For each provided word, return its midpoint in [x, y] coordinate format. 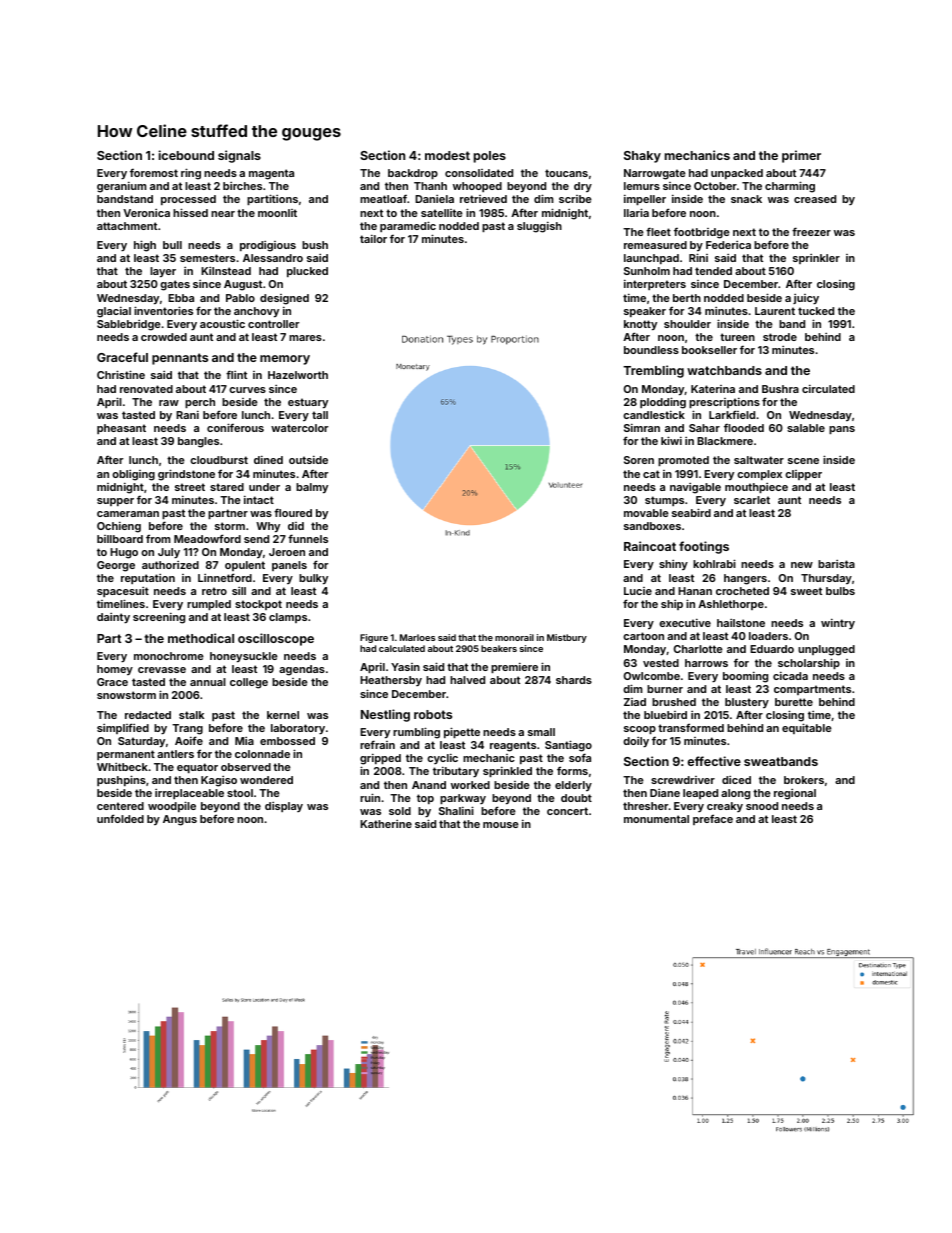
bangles [198, 442]
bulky [313, 579]
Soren [639, 460]
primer [801, 156]
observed [246, 767]
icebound [186, 155]
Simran [642, 427]
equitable [807, 728]
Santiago [568, 746]
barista [836, 563]
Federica [728, 244]
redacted [148, 715]
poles [490, 157]
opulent [245, 566]
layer [163, 272]
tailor [373, 238]
